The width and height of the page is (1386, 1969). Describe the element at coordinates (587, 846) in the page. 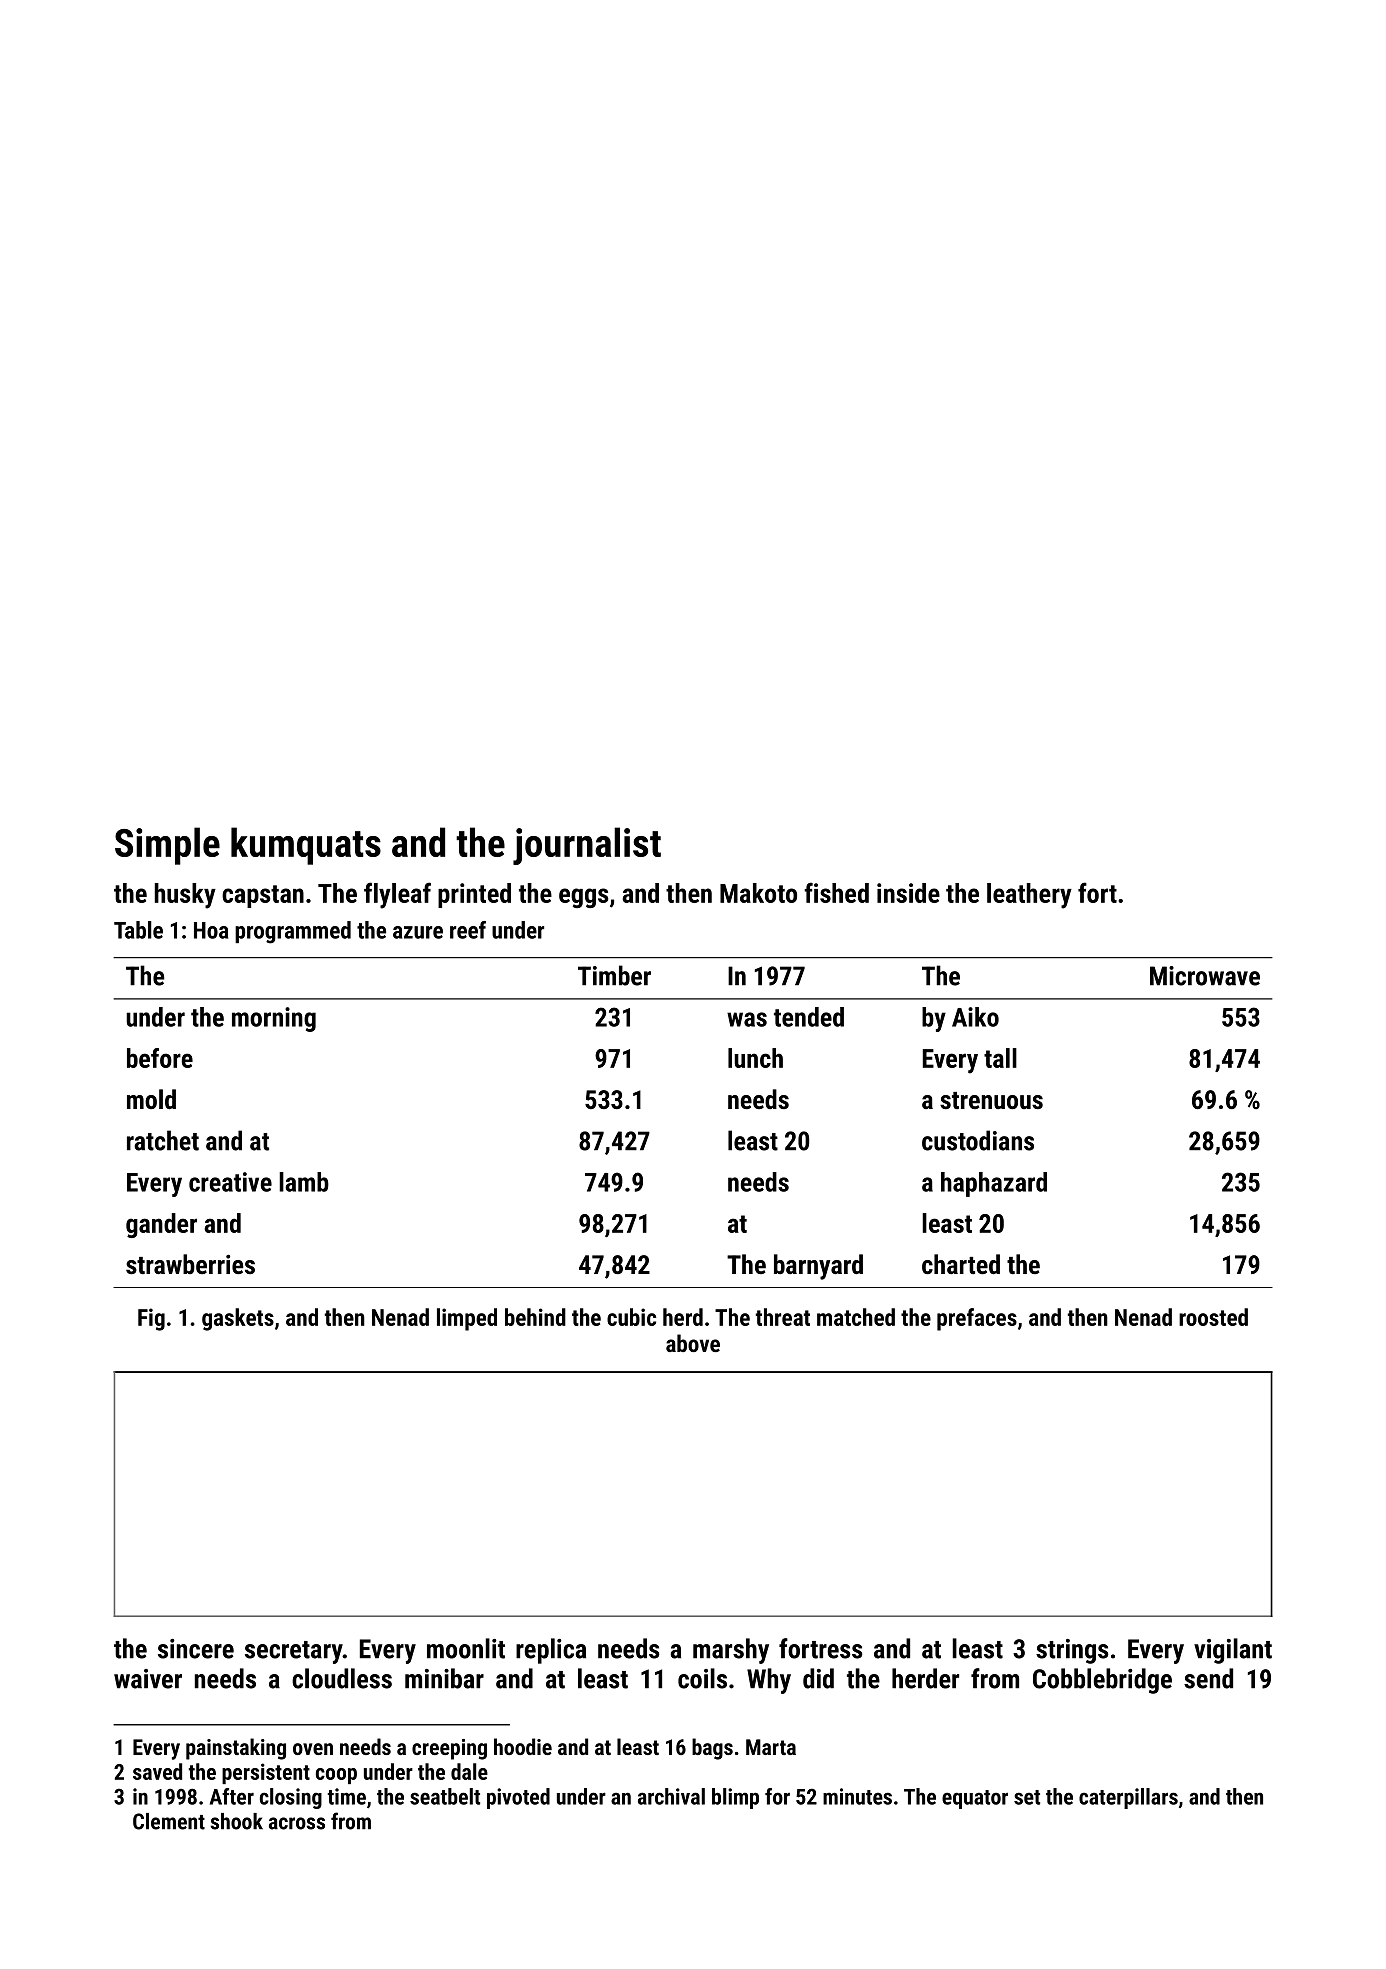

I see `journalist` at that location.
